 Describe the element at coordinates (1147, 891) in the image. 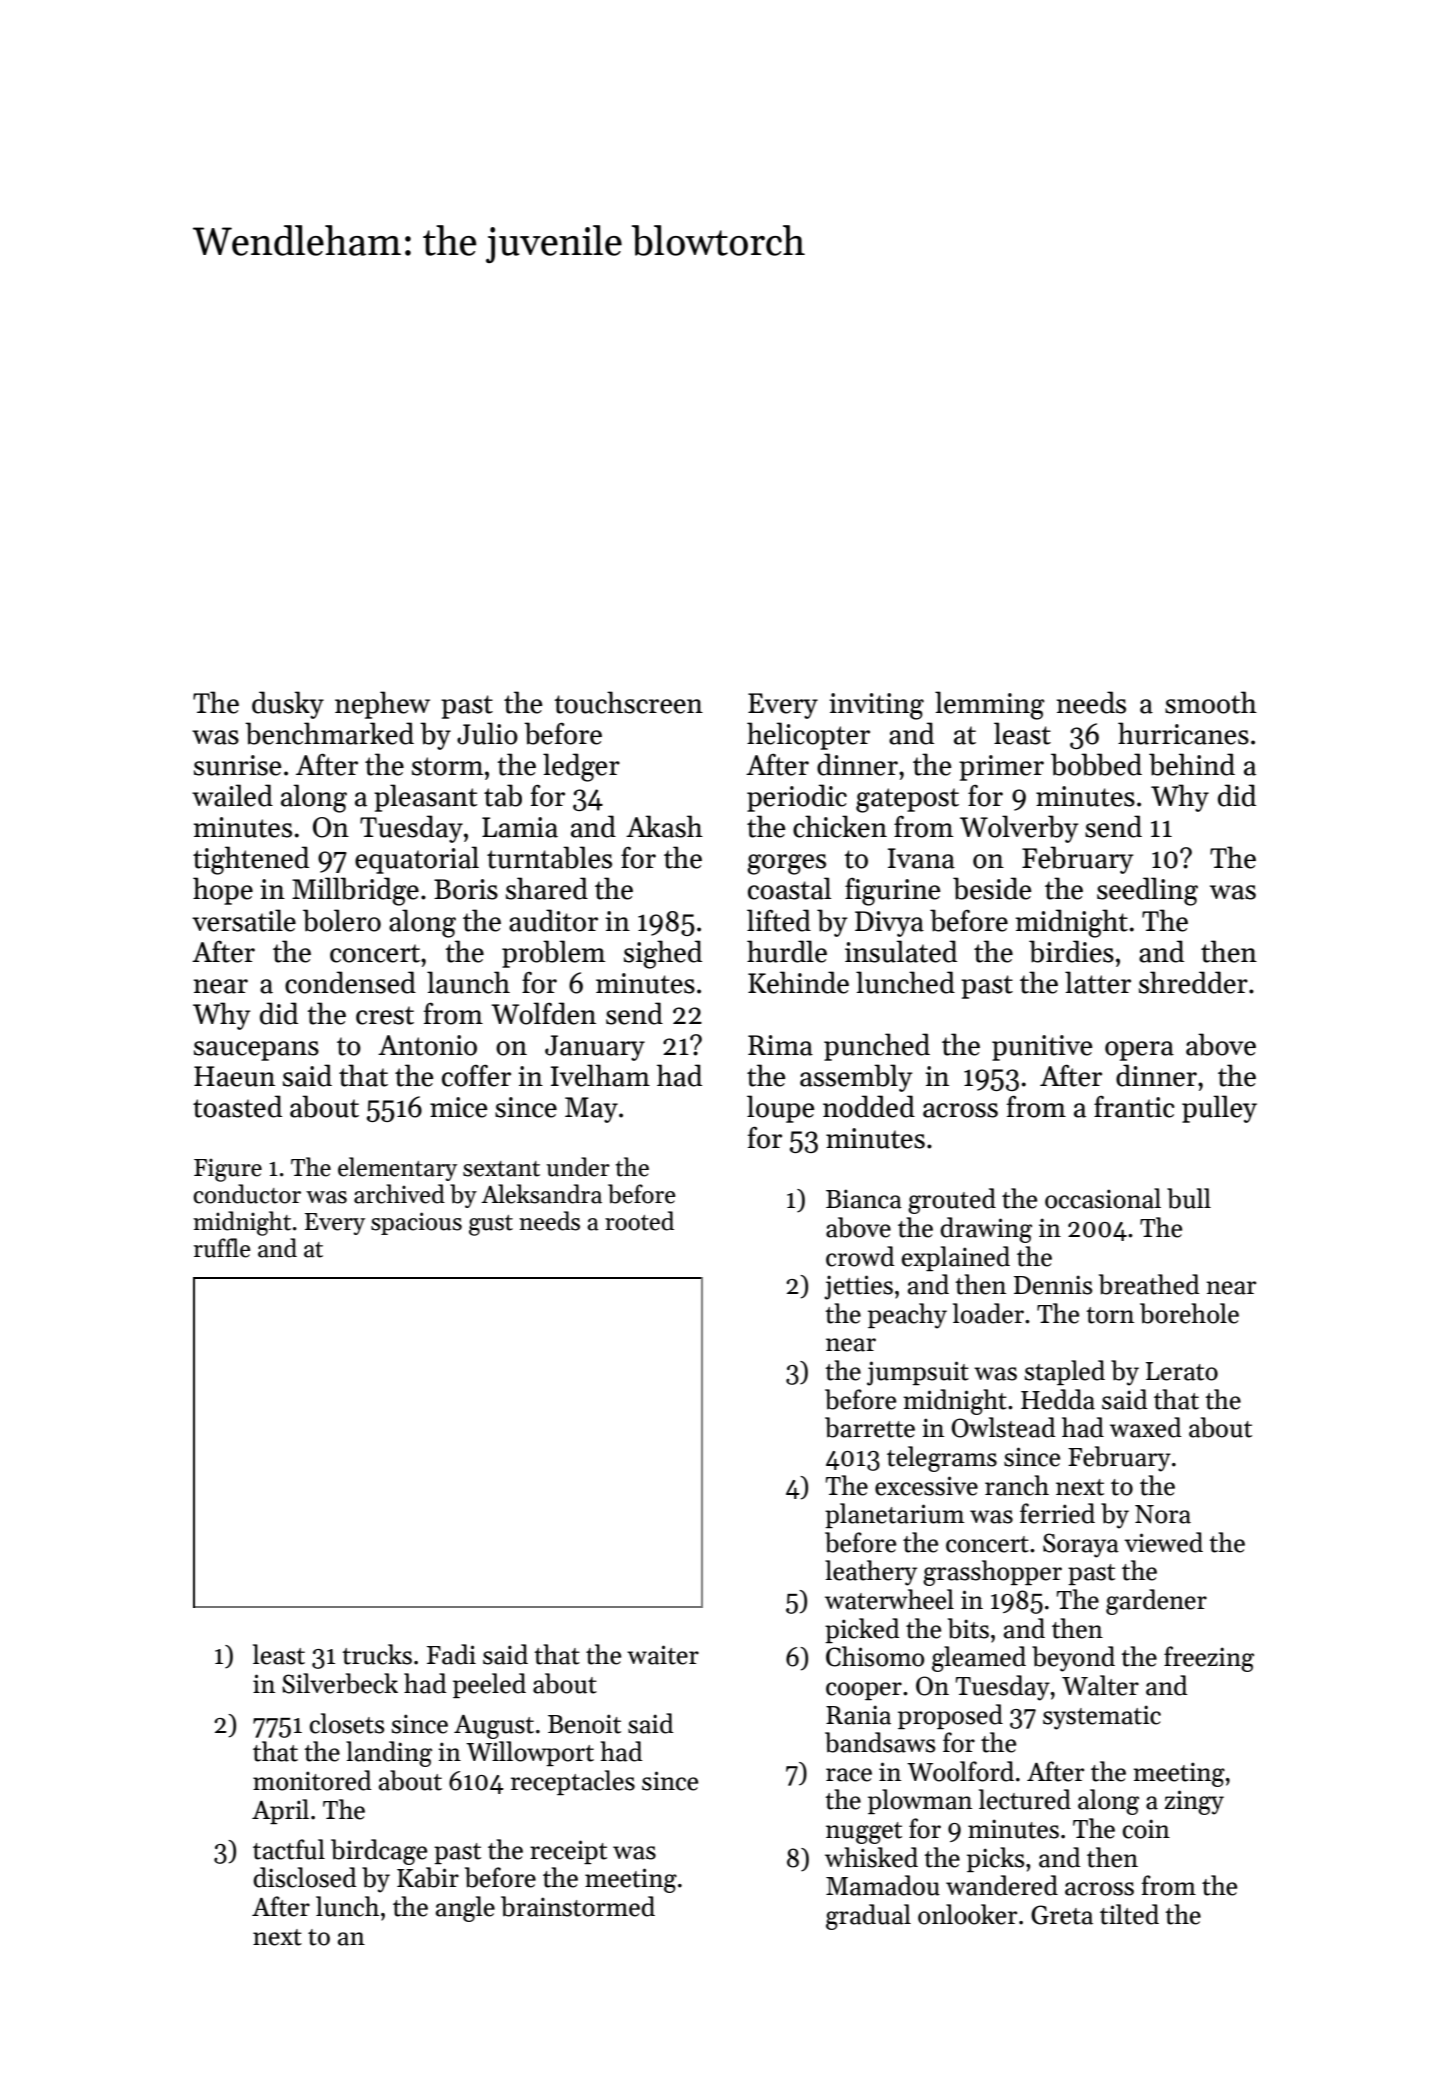

I see `seedling` at that location.
